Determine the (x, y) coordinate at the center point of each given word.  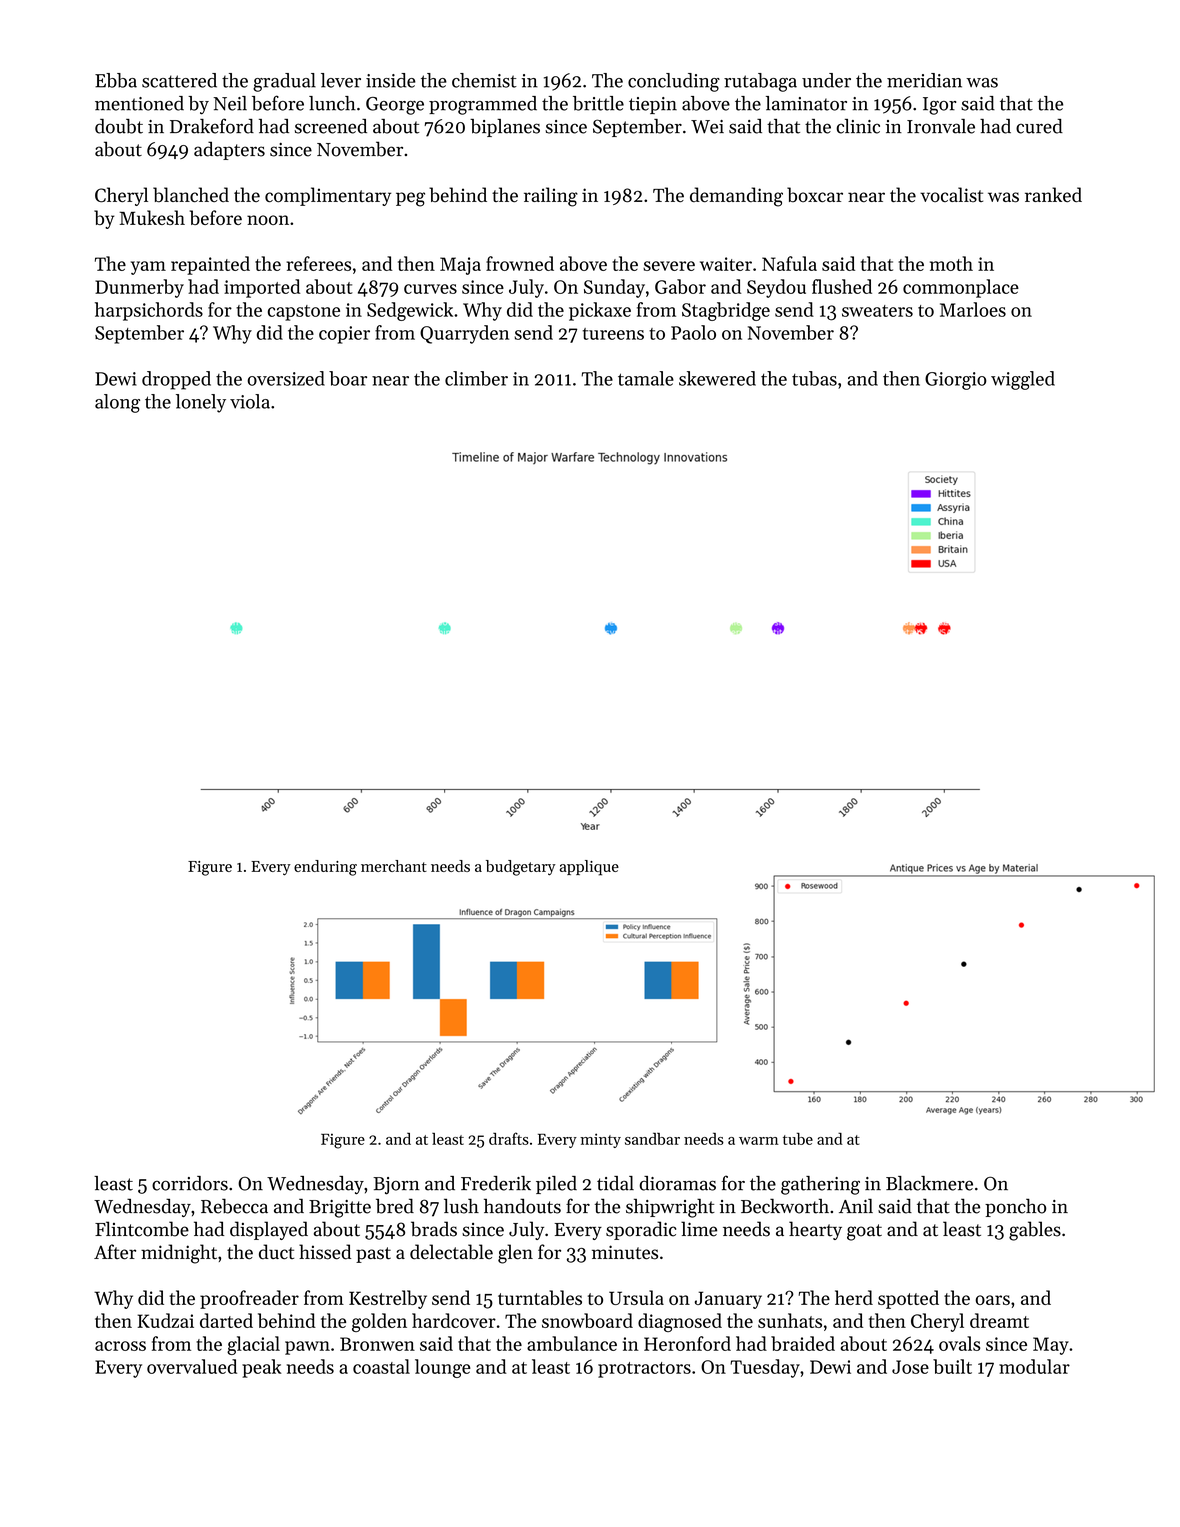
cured (1039, 126)
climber (476, 378)
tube (798, 1139)
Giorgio (956, 381)
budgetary (521, 868)
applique (589, 868)
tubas (814, 378)
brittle (598, 103)
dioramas (678, 1183)
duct (276, 1252)
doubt (119, 126)
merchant (394, 866)
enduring (325, 868)
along (117, 403)
